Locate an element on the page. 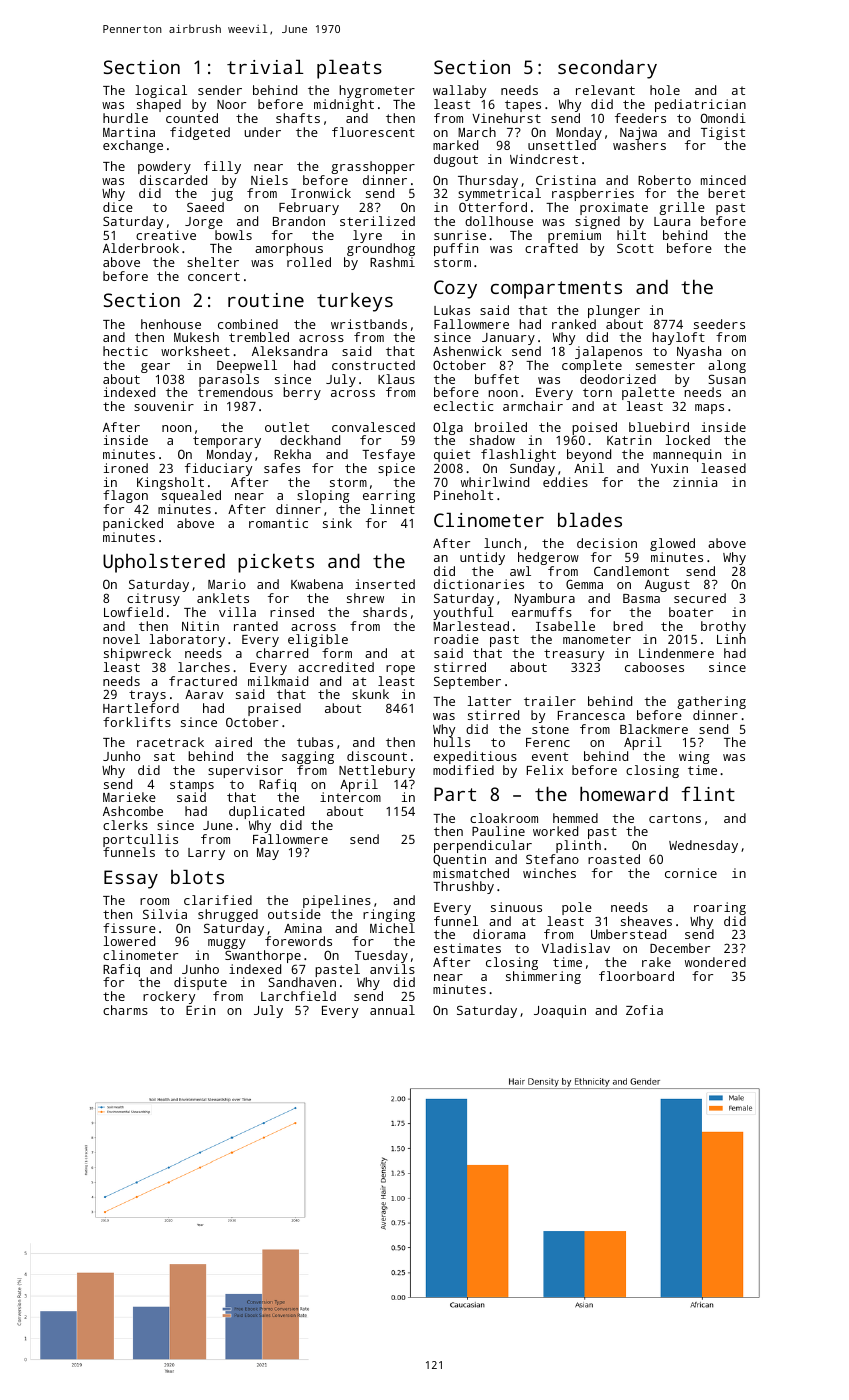  Cozy is located at coordinates (455, 289).
